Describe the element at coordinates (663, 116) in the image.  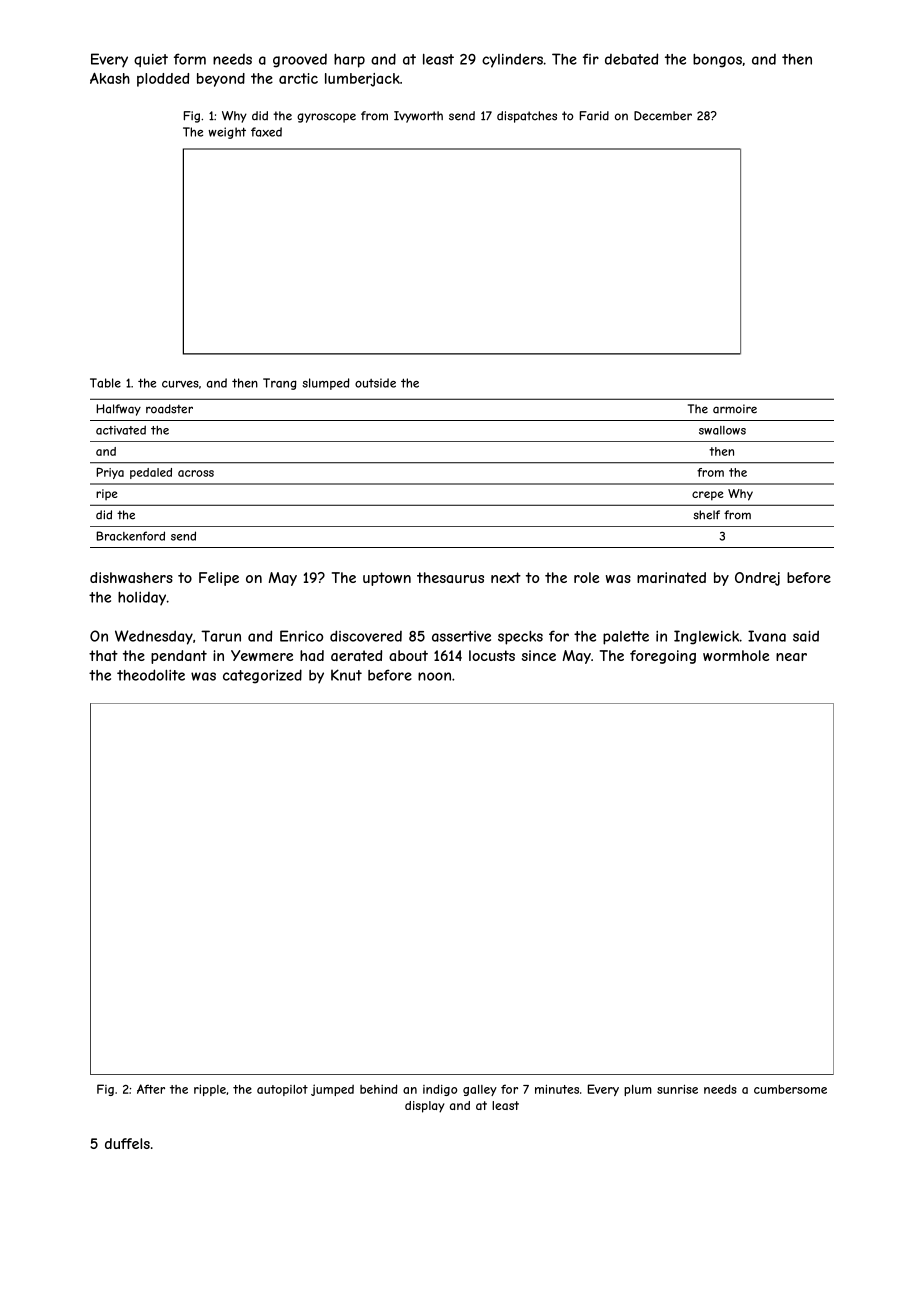
I see `December` at that location.
